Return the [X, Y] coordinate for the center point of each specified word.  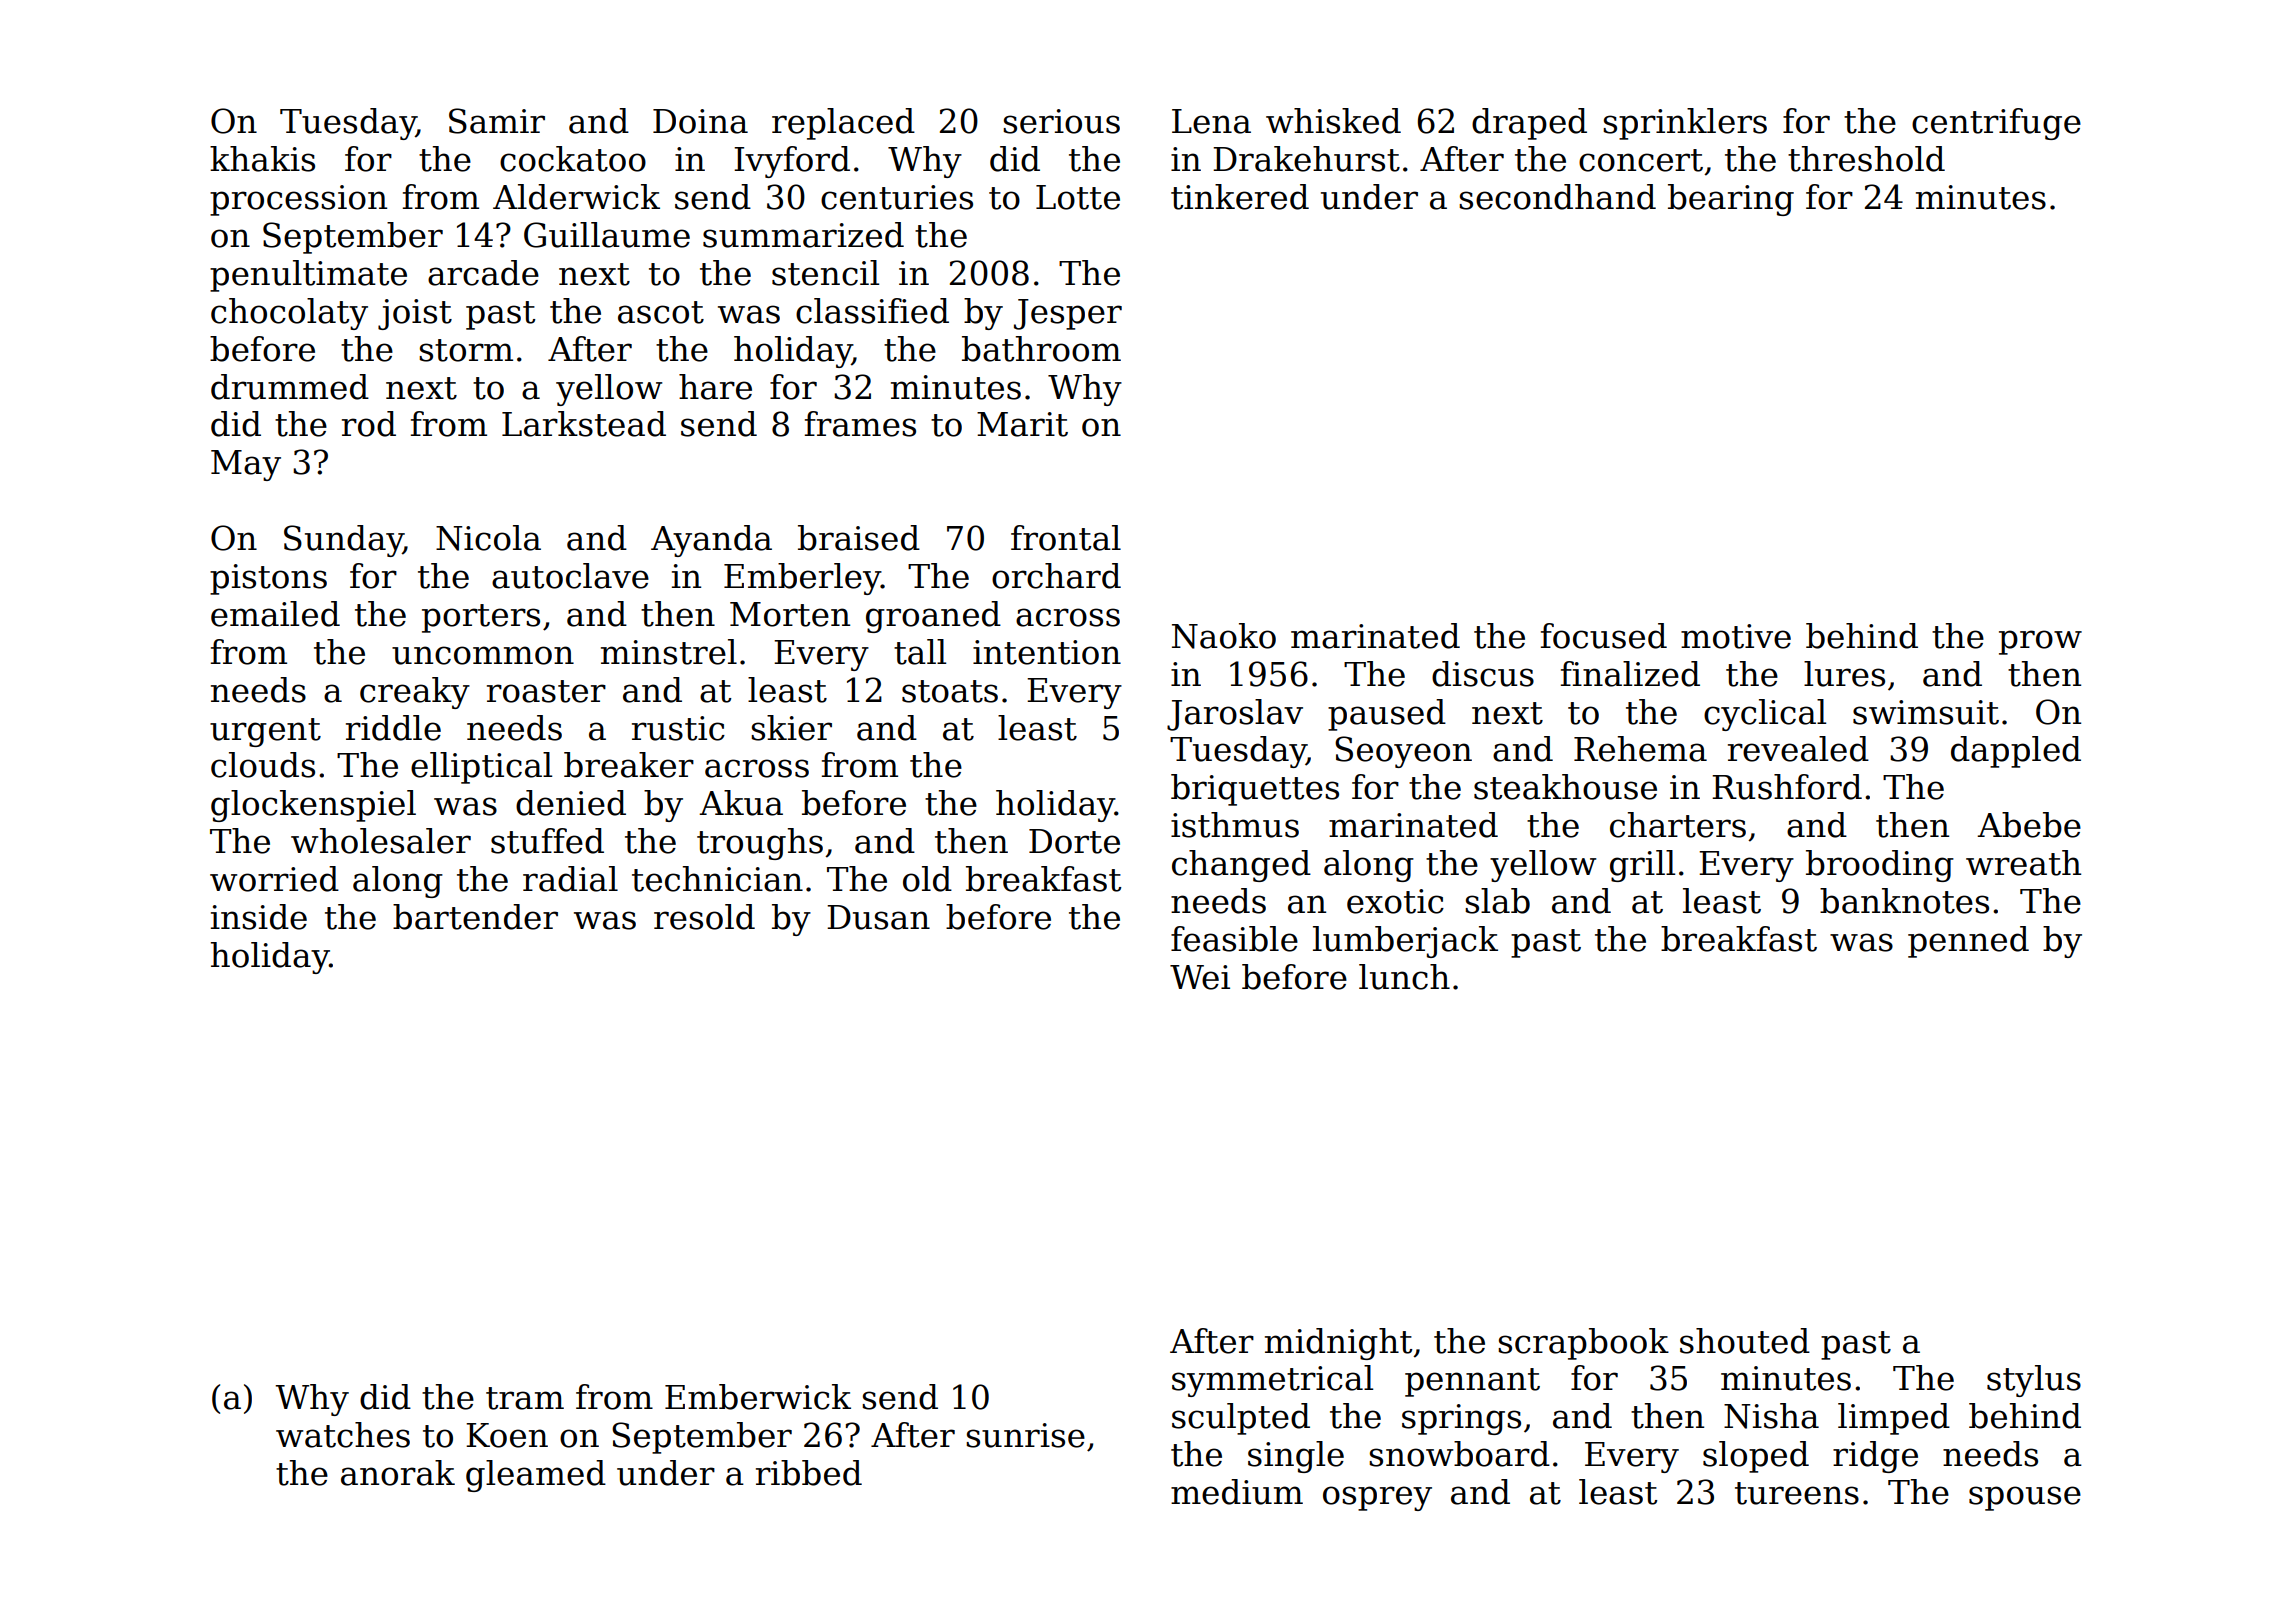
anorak [398, 1473]
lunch [1404, 977]
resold [704, 917]
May [246, 465]
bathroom [1041, 349]
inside [259, 917]
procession [298, 200]
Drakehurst [1306, 159]
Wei [1200, 977]
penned [1968, 942]
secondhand [1557, 197]
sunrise [1025, 1435]
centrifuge [1996, 124]
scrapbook [1583, 1344]
